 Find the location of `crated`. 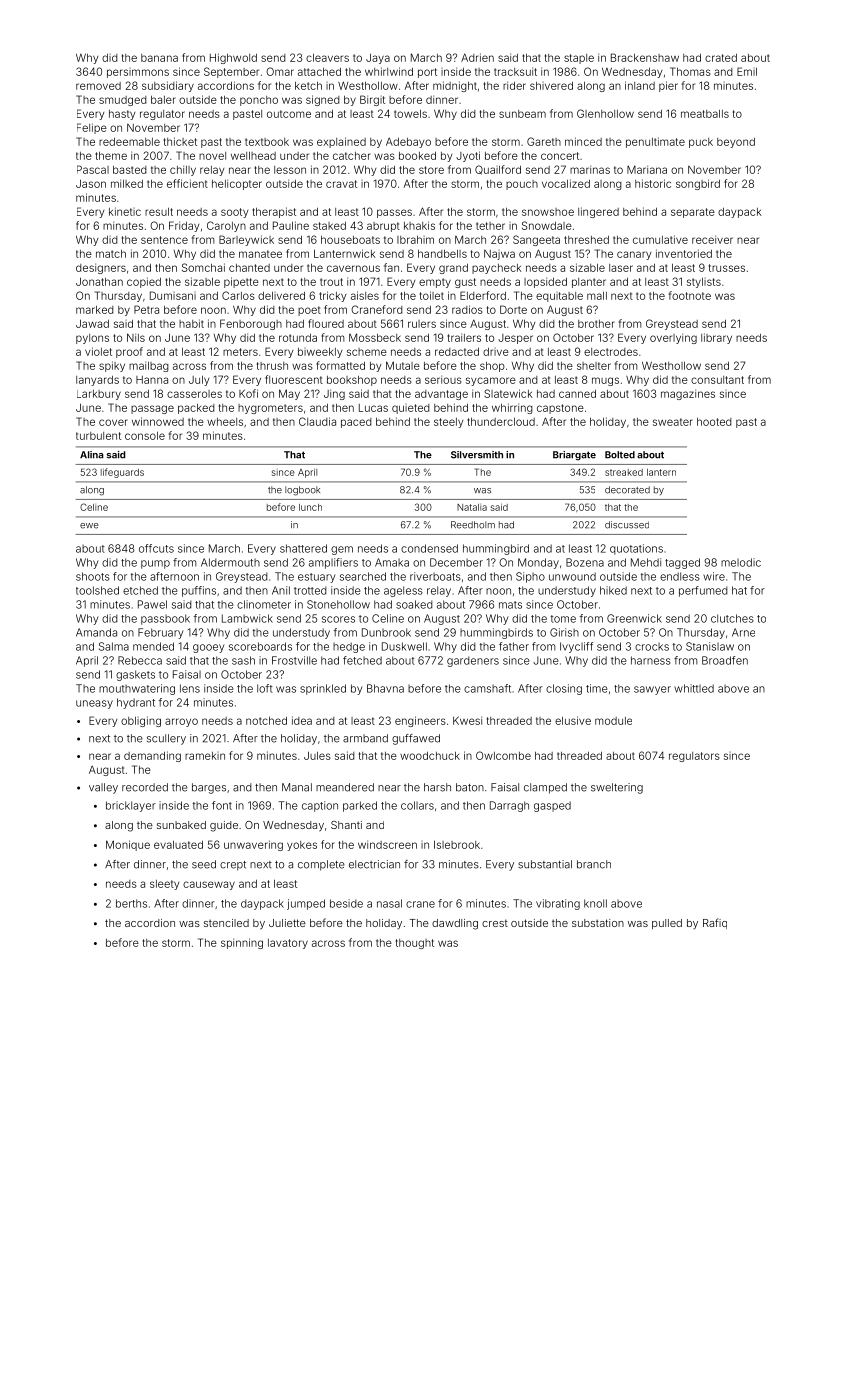

crated is located at coordinates (721, 58).
